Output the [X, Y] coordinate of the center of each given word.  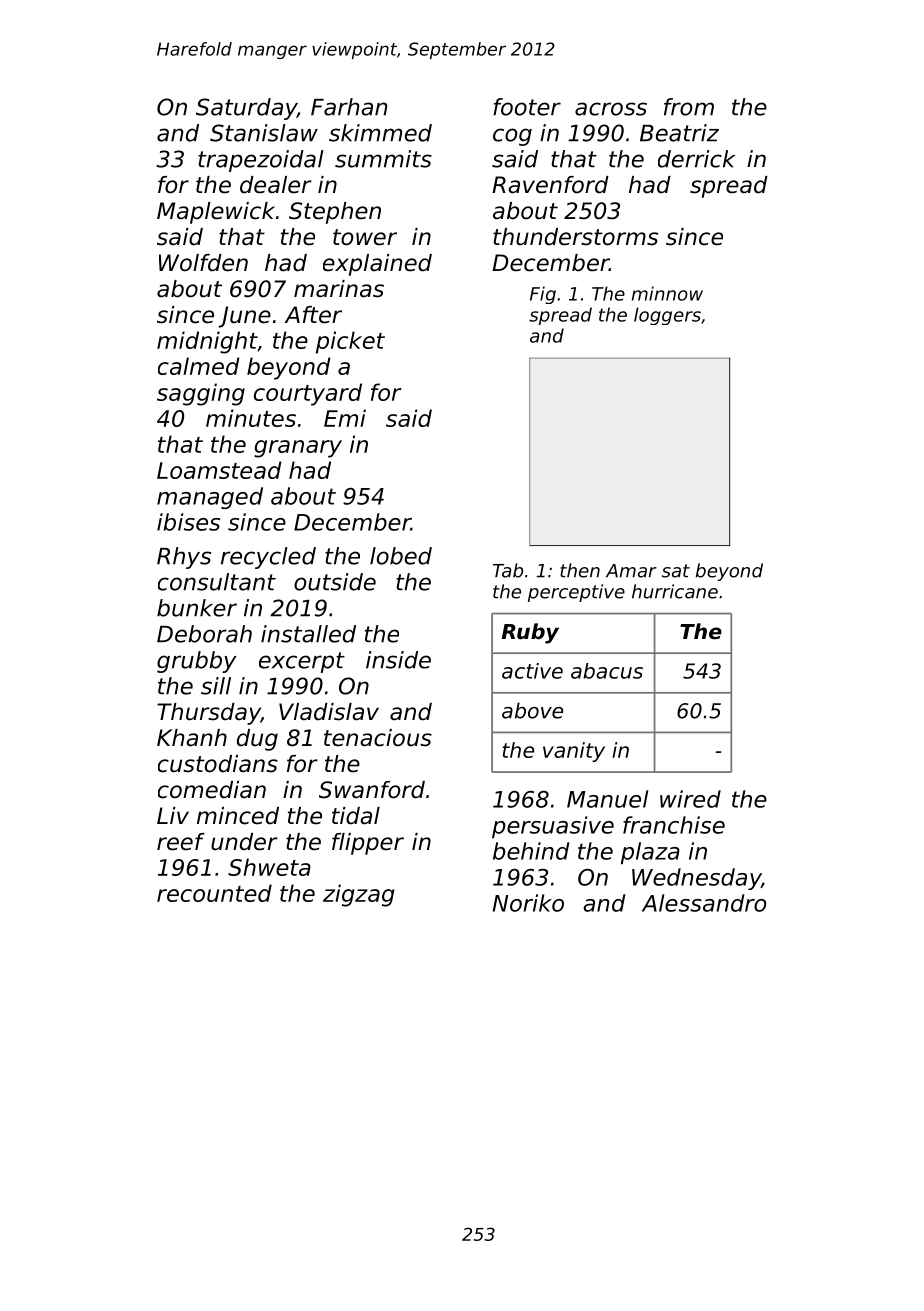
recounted [214, 893]
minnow [667, 293]
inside [398, 660]
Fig [543, 295]
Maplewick [216, 213]
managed [210, 498]
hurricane [675, 591]
